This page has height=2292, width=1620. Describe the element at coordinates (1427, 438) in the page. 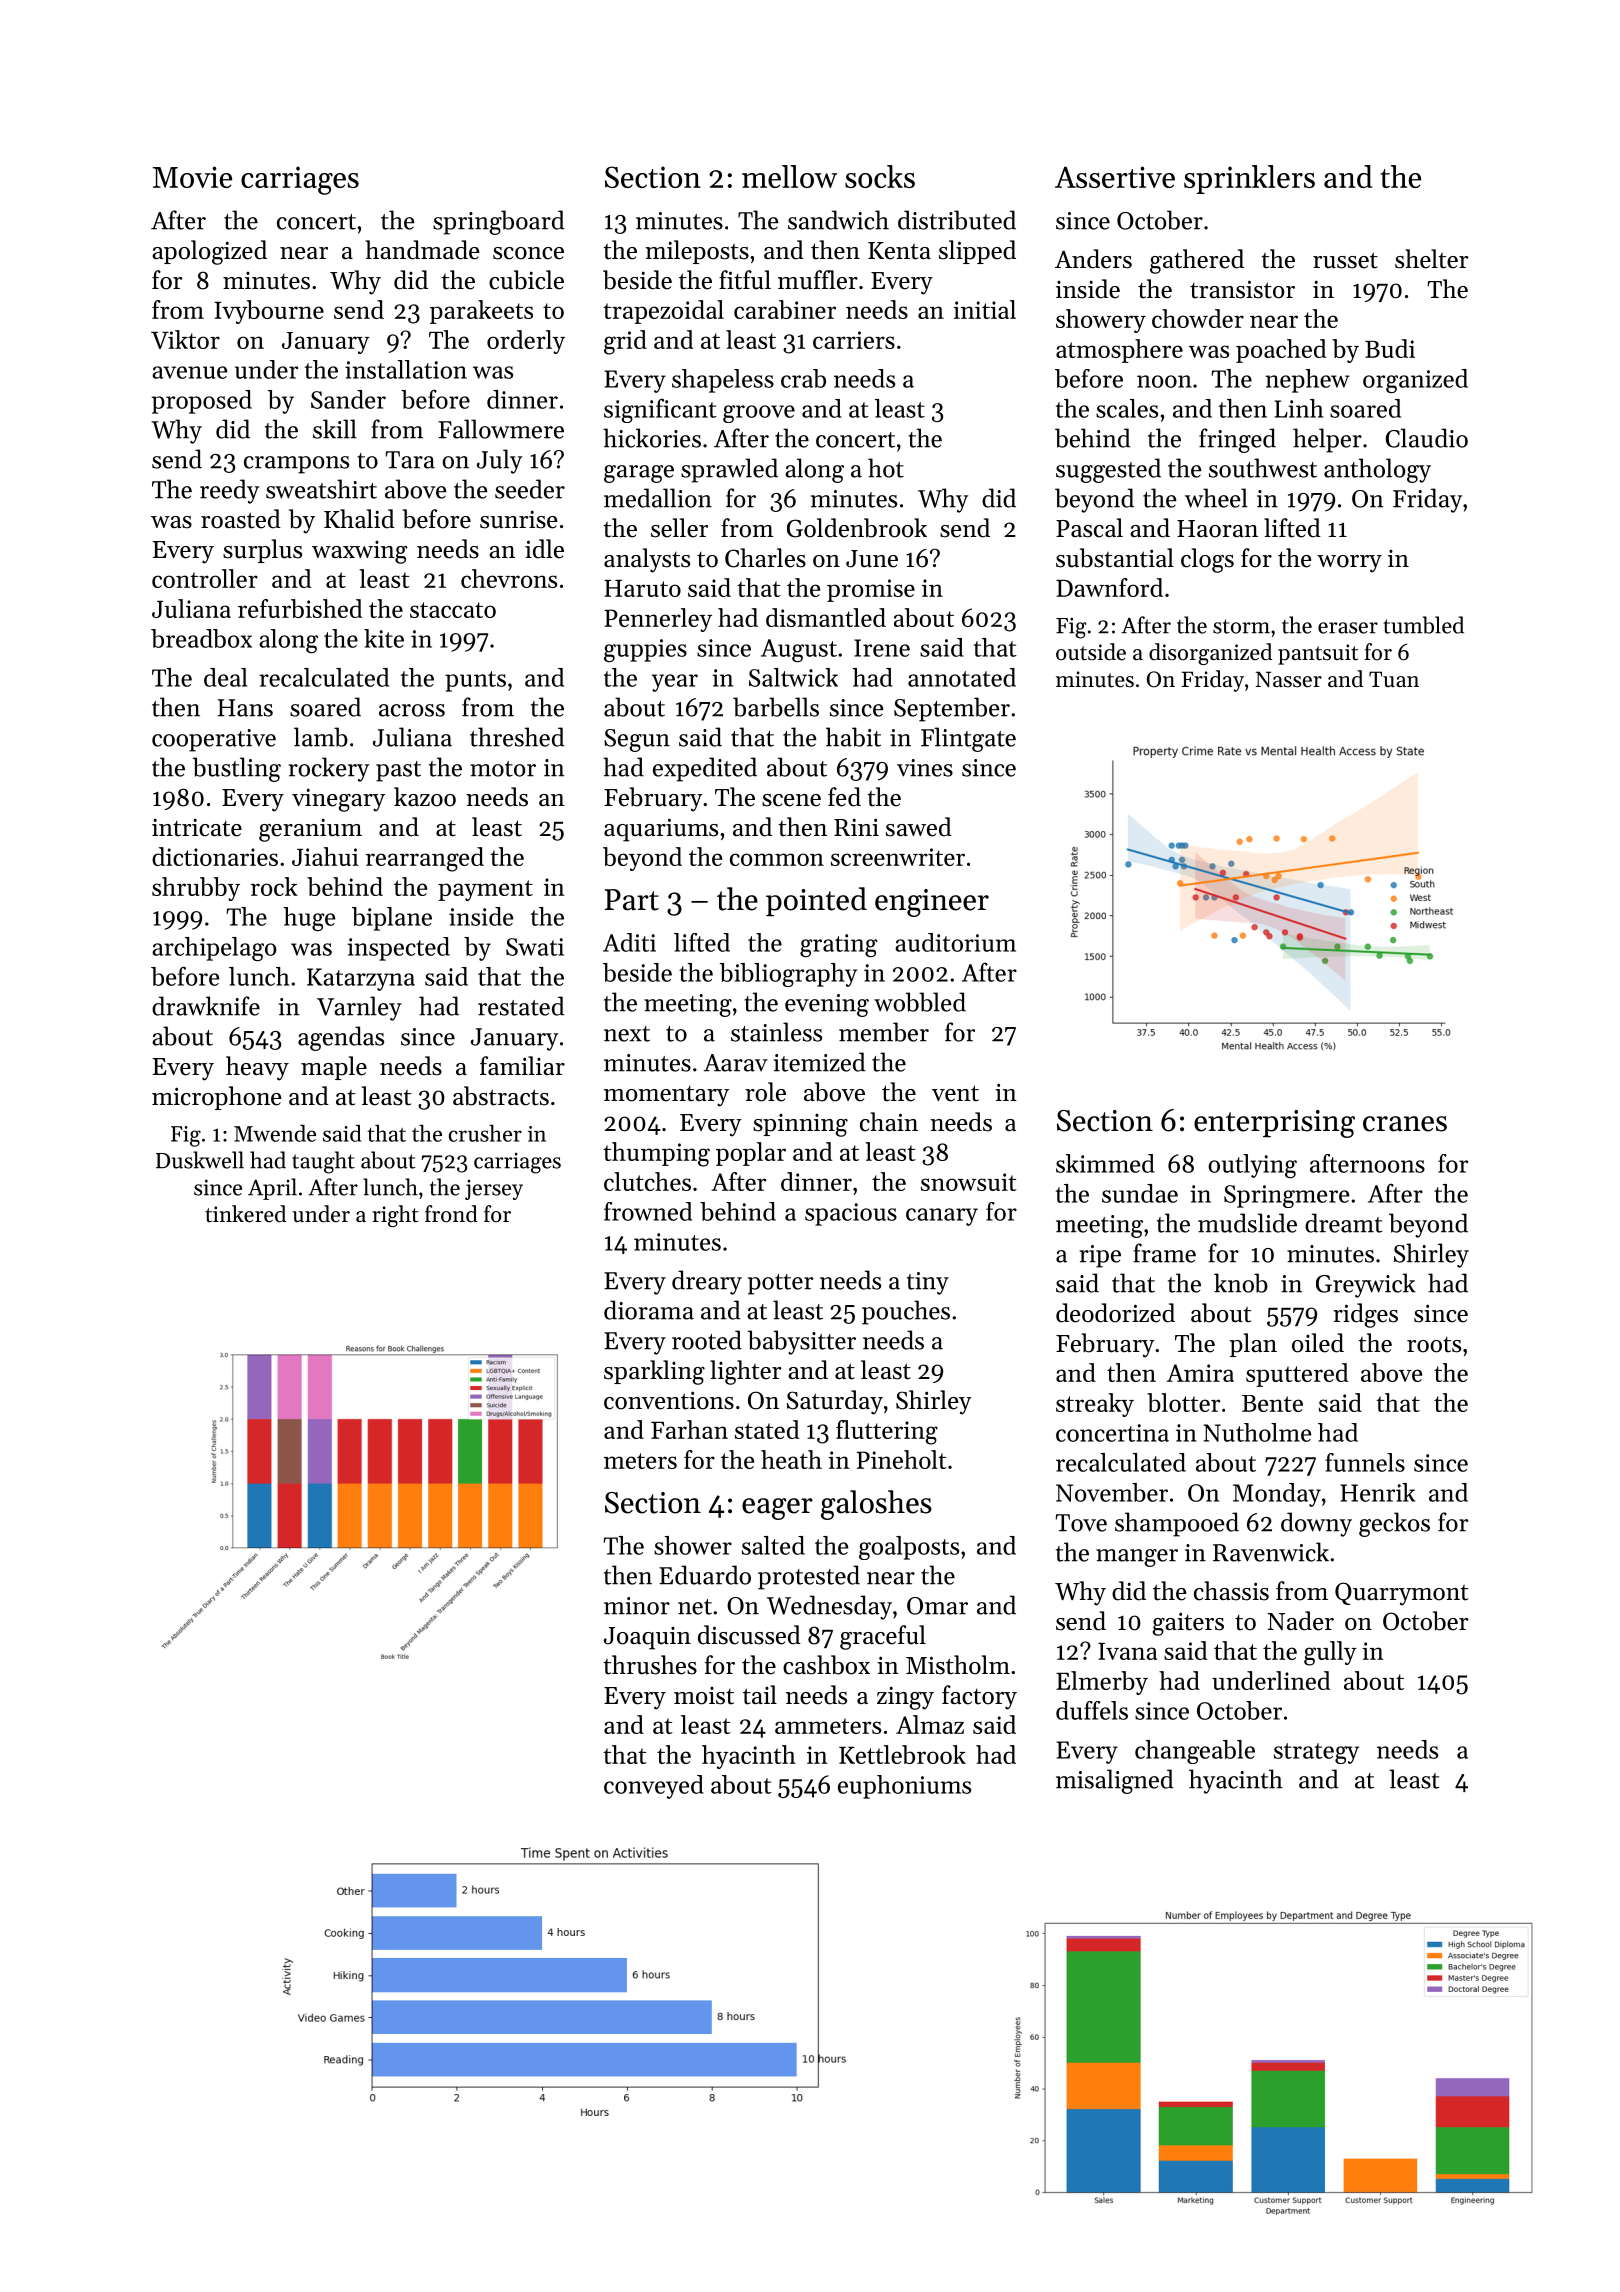

I see `Claudio` at that location.
